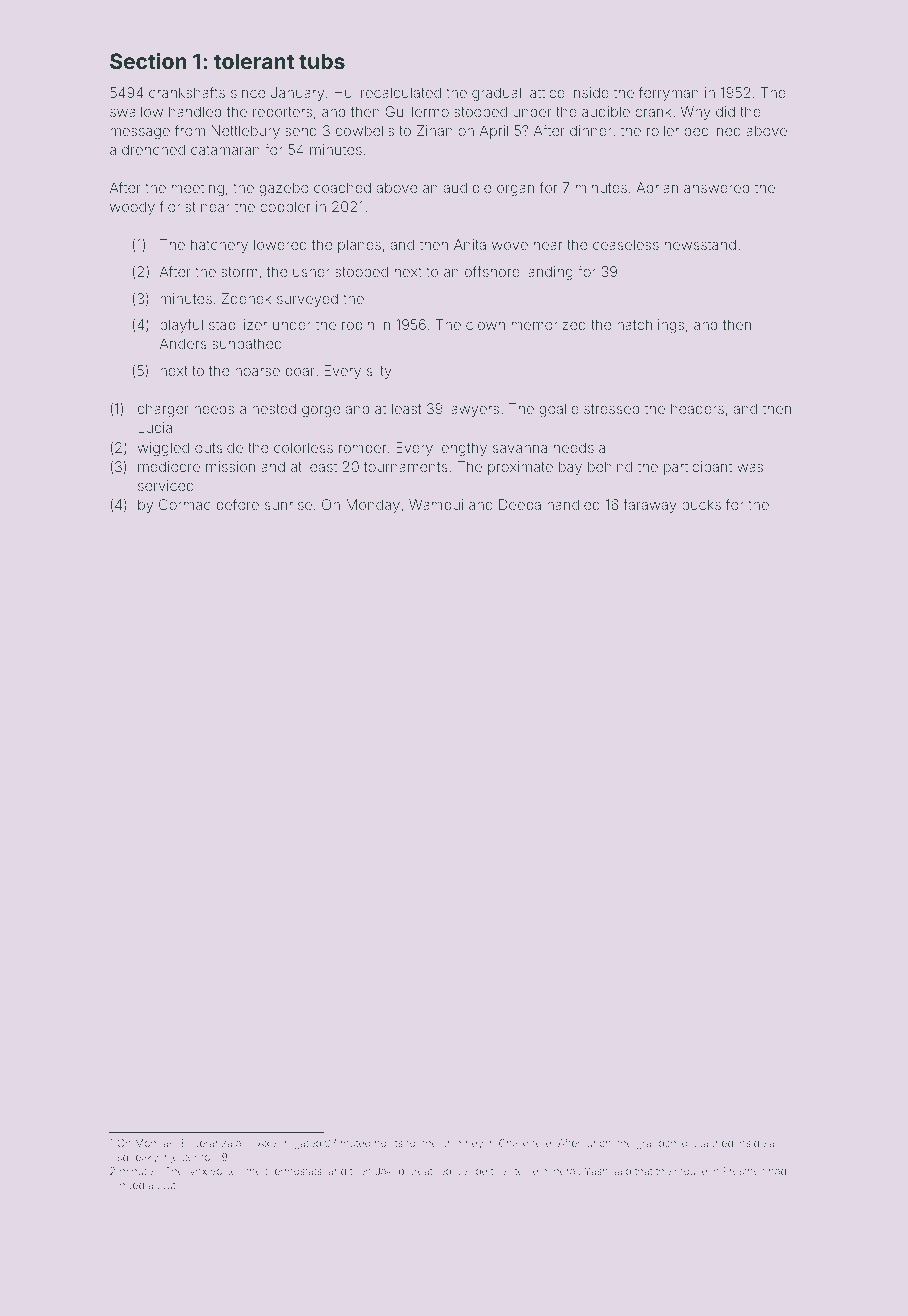 The height and width of the screenshot is (1316, 908). What do you see at coordinates (401, 92) in the screenshot?
I see `recalculated` at bounding box center [401, 92].
